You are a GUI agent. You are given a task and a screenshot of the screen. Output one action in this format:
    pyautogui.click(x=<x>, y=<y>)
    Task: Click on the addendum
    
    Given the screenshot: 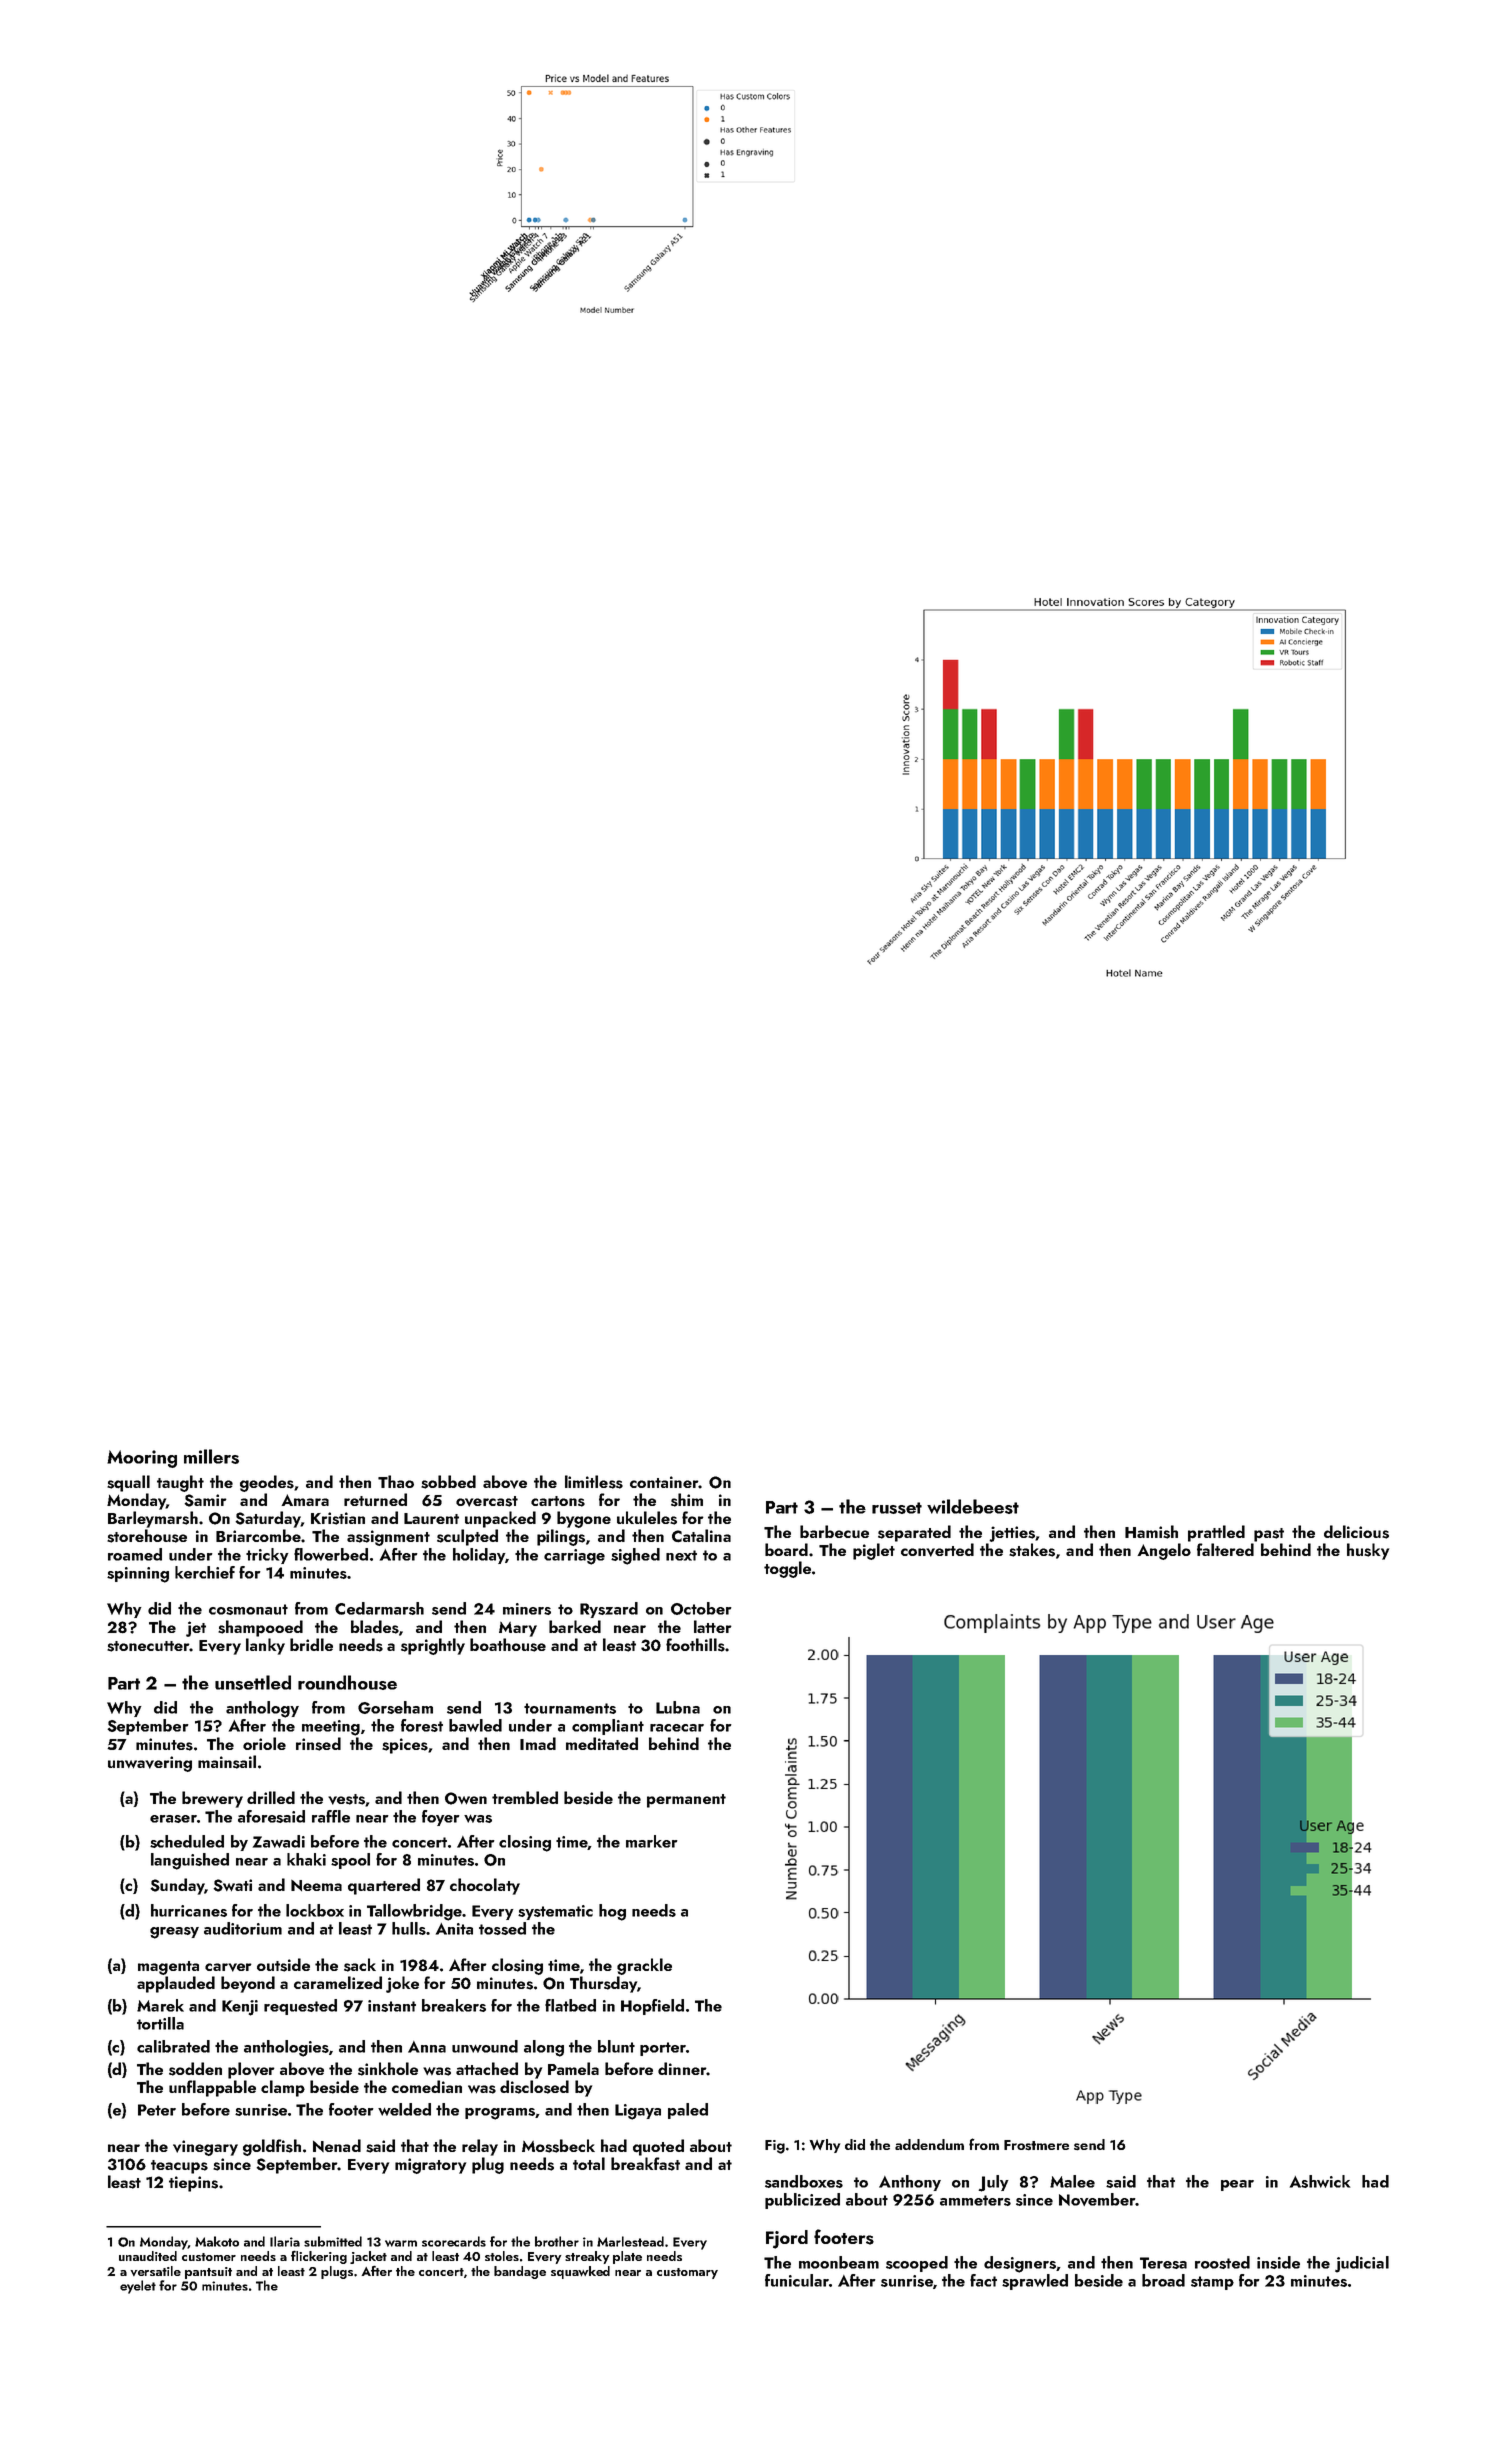 What is the action you would take?
    pyautogui.click(x=929, y=2144)
